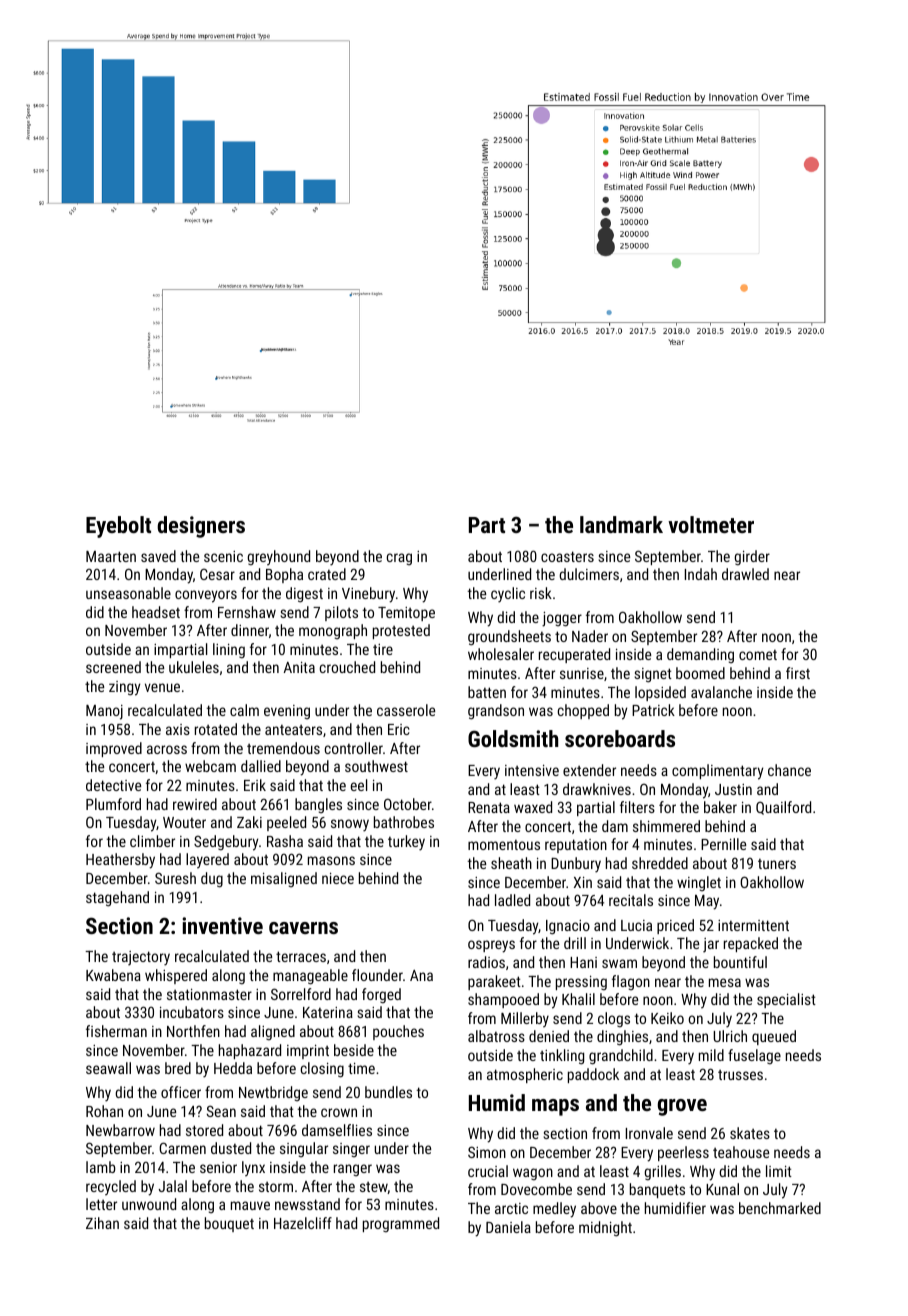  What do you see at coordinates (118, 527) in the screenshot?
I see `Eyebolt` at bounding box center [118, 527].
